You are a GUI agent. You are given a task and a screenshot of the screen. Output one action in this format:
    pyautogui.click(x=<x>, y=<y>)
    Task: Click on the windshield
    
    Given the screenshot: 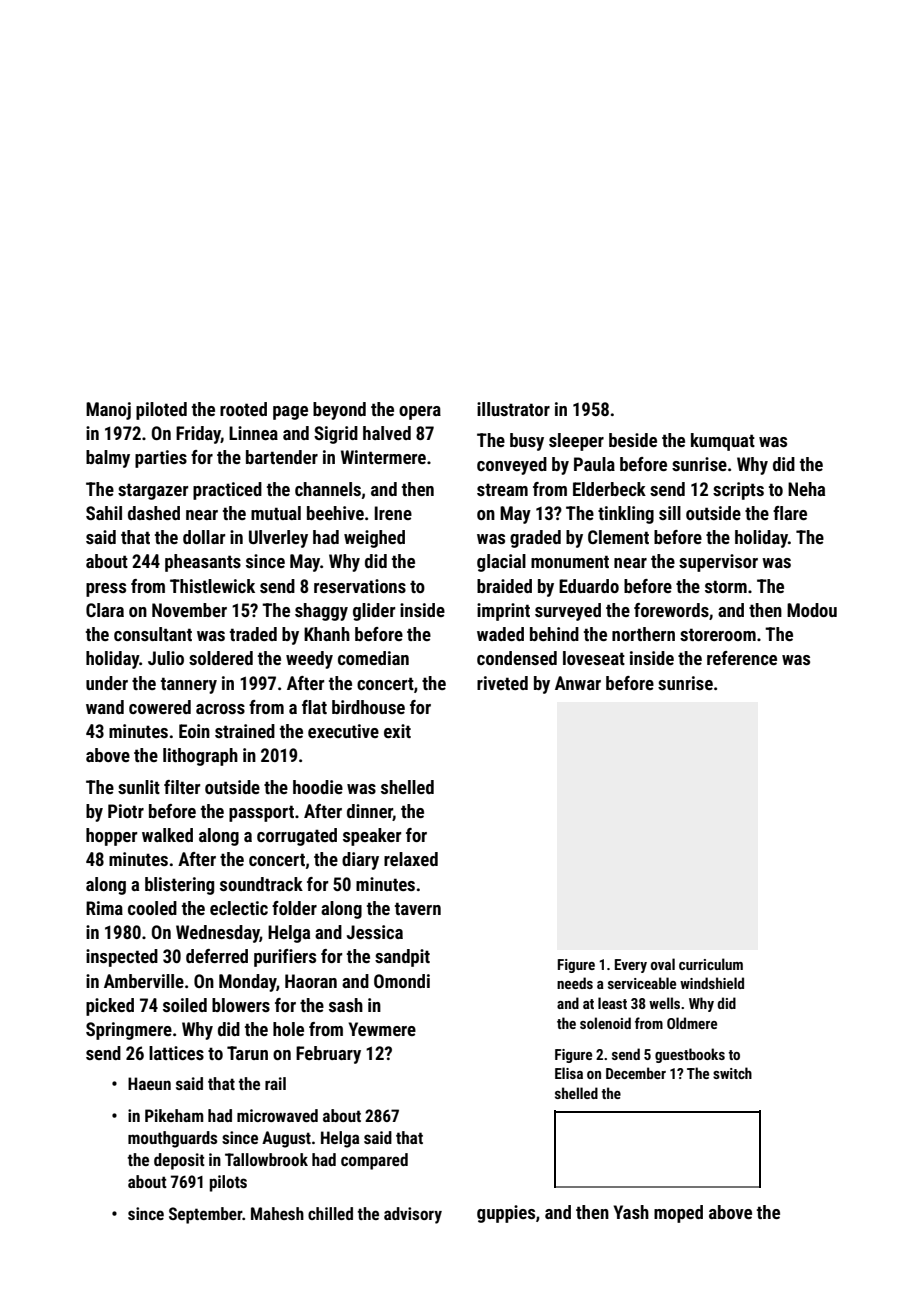 What is the action you would take?
    pyautogui.click(x=712, y=983)
